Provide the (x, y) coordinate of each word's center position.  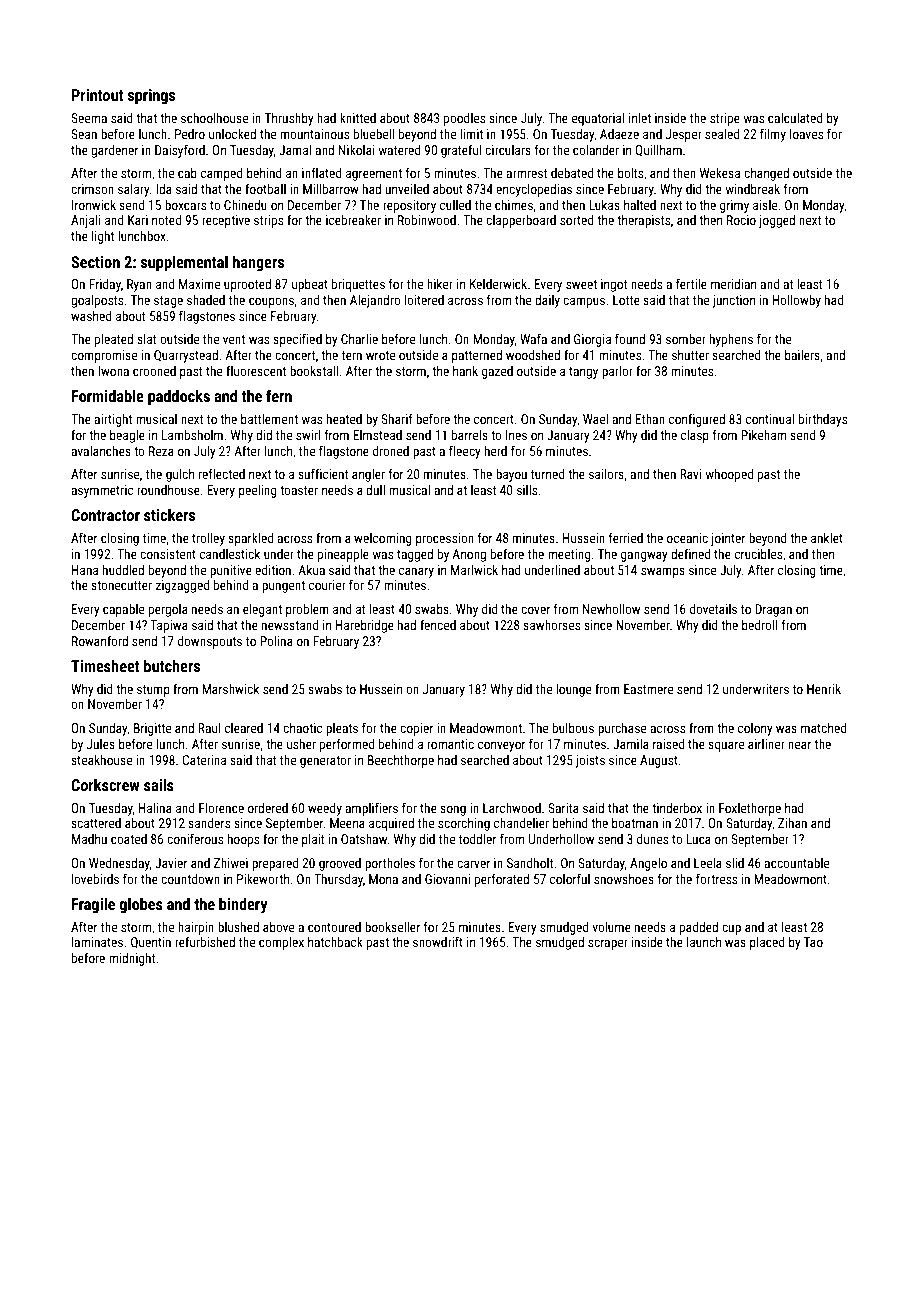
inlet (640, 118)
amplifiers (371, 809)
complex (281, 943)
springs (151, 97)
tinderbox (677, 808)
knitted (358, 118)
